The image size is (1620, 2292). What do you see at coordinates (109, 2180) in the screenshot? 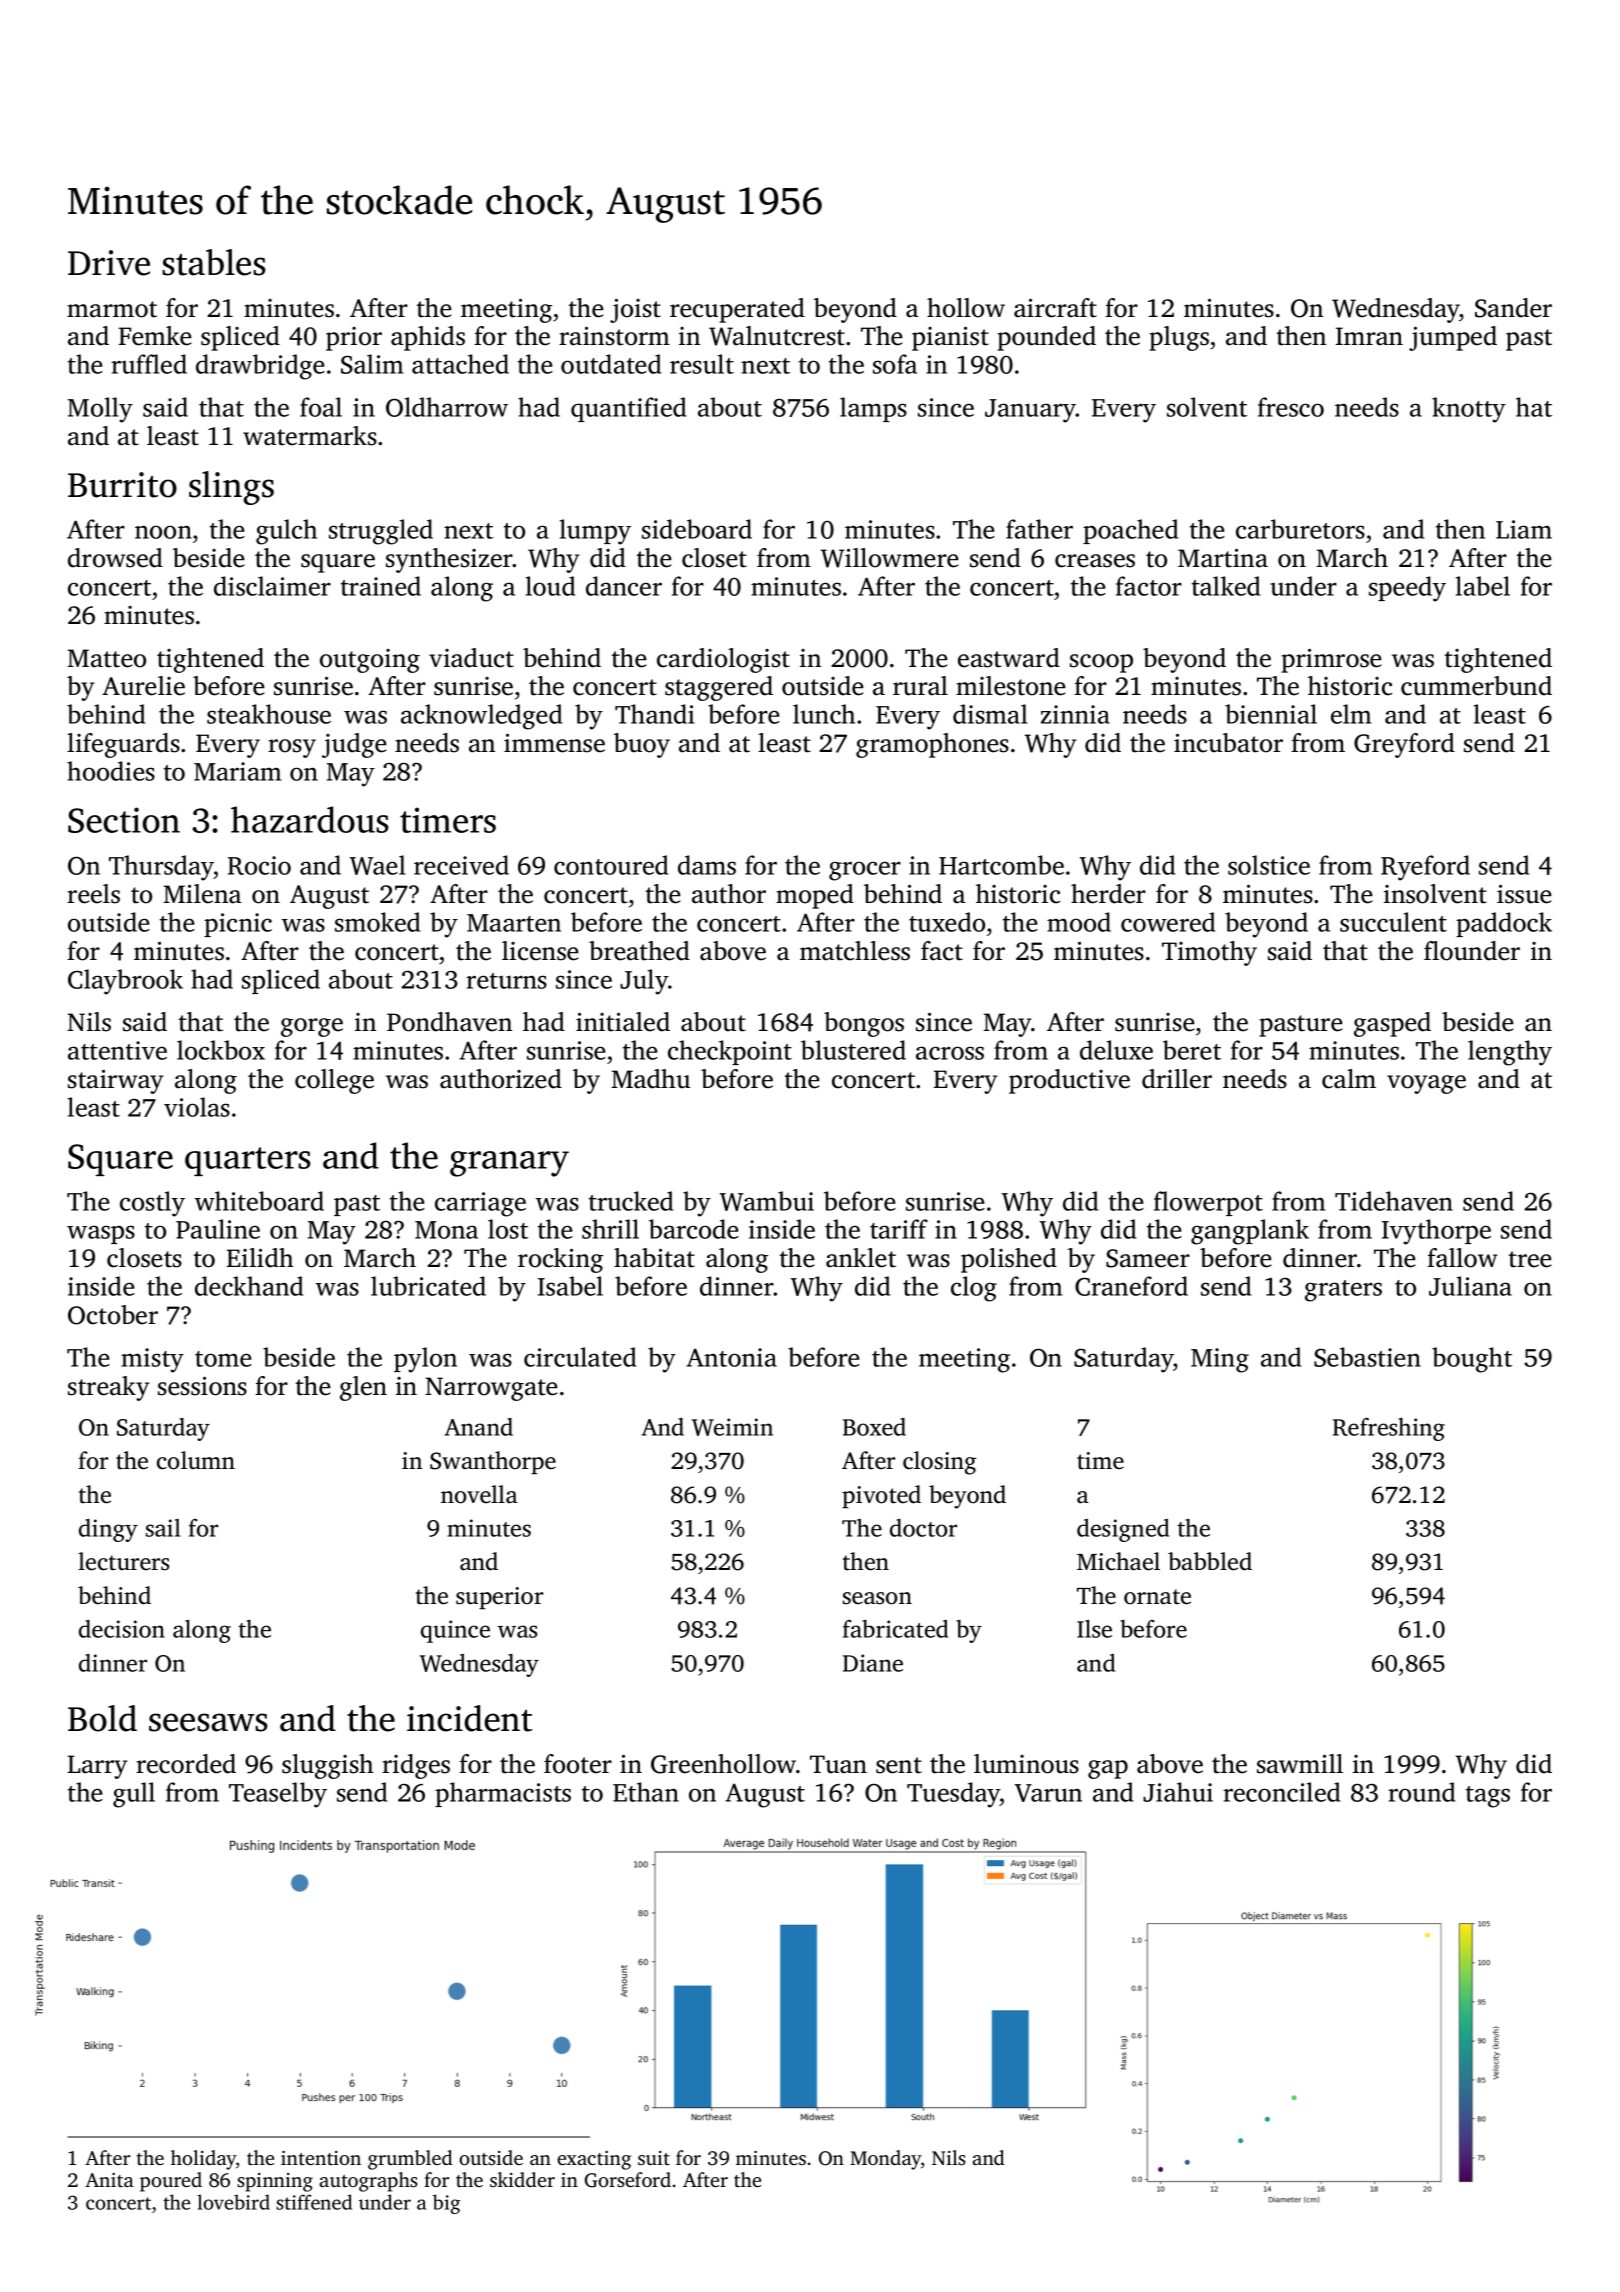
I see `Anita` at bounding box center [109, 2180].
